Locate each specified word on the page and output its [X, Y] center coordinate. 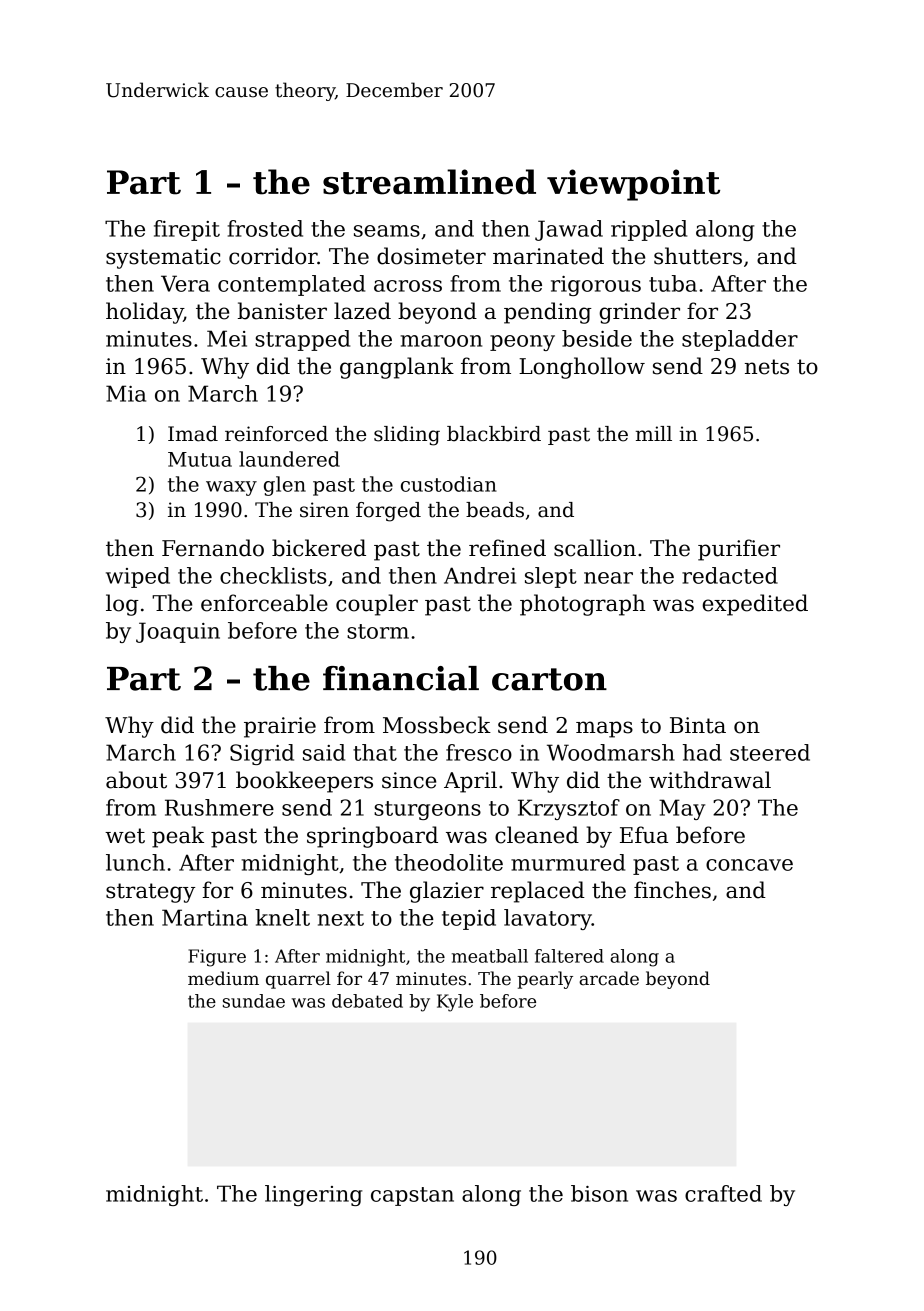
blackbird [494, 434]
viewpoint [633, 185]
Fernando [213, 548]
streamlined [429, 182]
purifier [739, 550]
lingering [313, 1195]
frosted [265, 228]
